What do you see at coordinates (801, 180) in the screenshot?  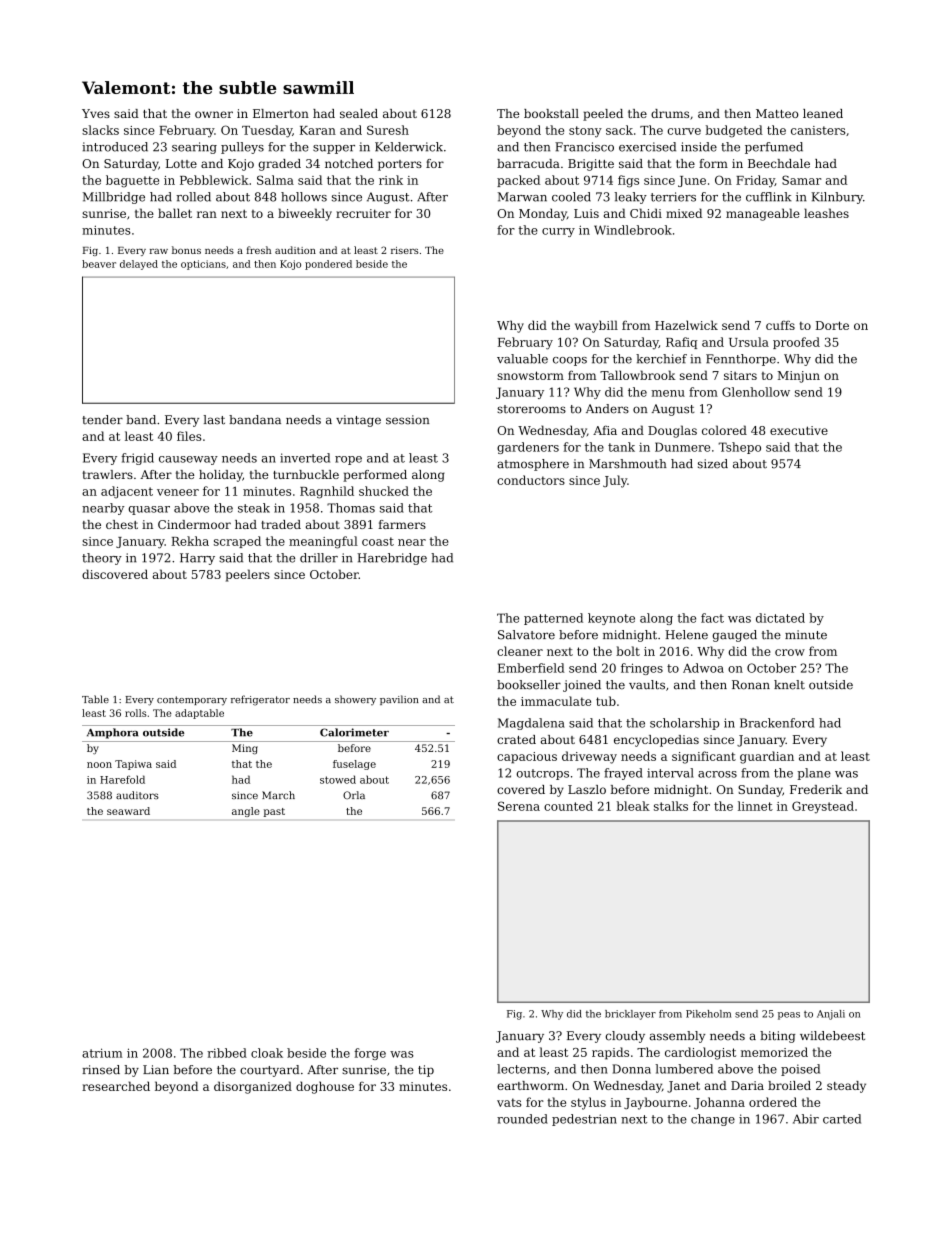 I see `Samar` at bounding box center [801, 180].
